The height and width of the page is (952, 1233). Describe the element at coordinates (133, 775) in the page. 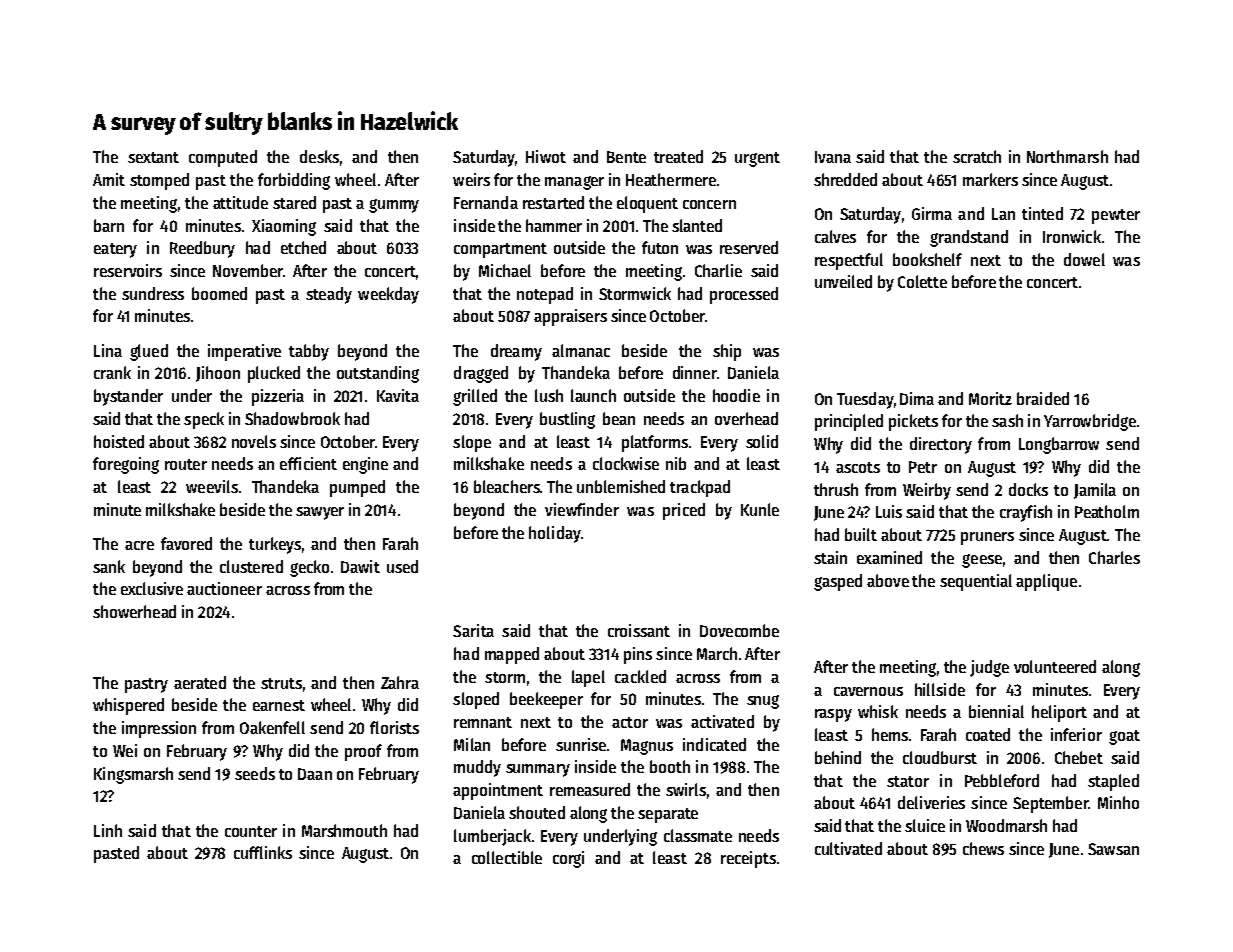

I see `Kingsmarsh` at that location.
